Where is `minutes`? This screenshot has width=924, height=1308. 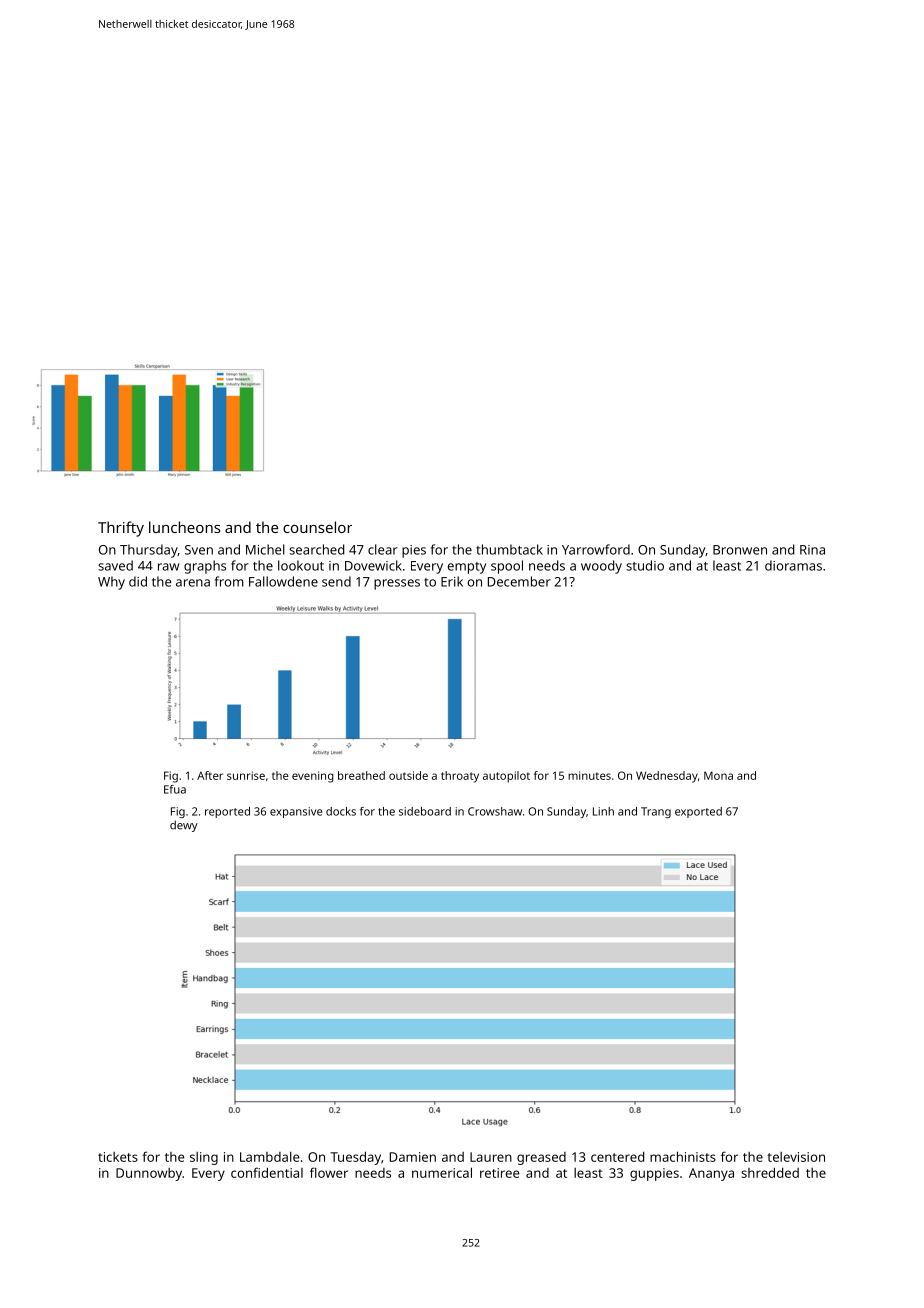 minutes is located at coordinates (589, 775).
